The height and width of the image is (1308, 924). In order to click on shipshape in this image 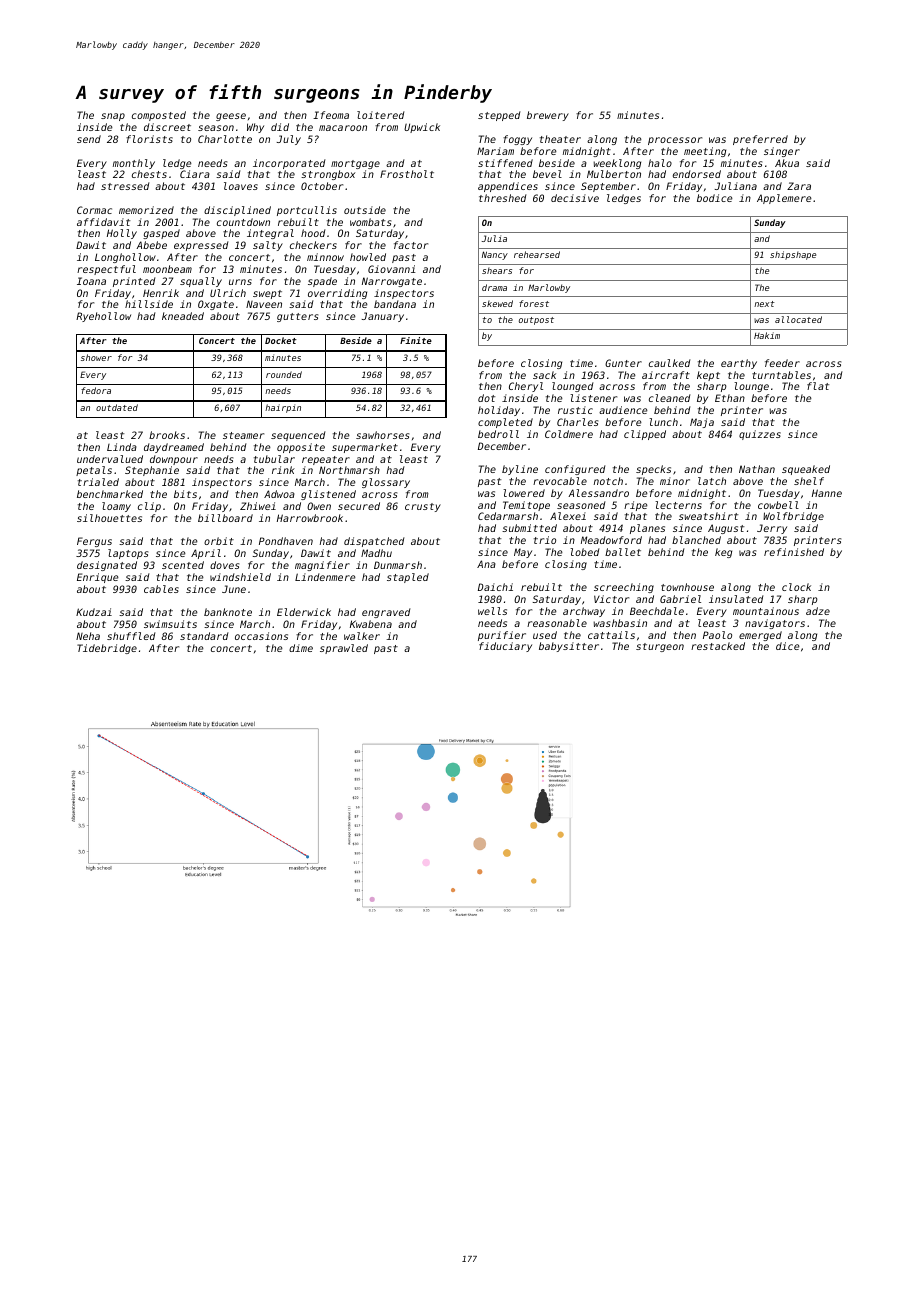, I will do `click(793, 255)`.
